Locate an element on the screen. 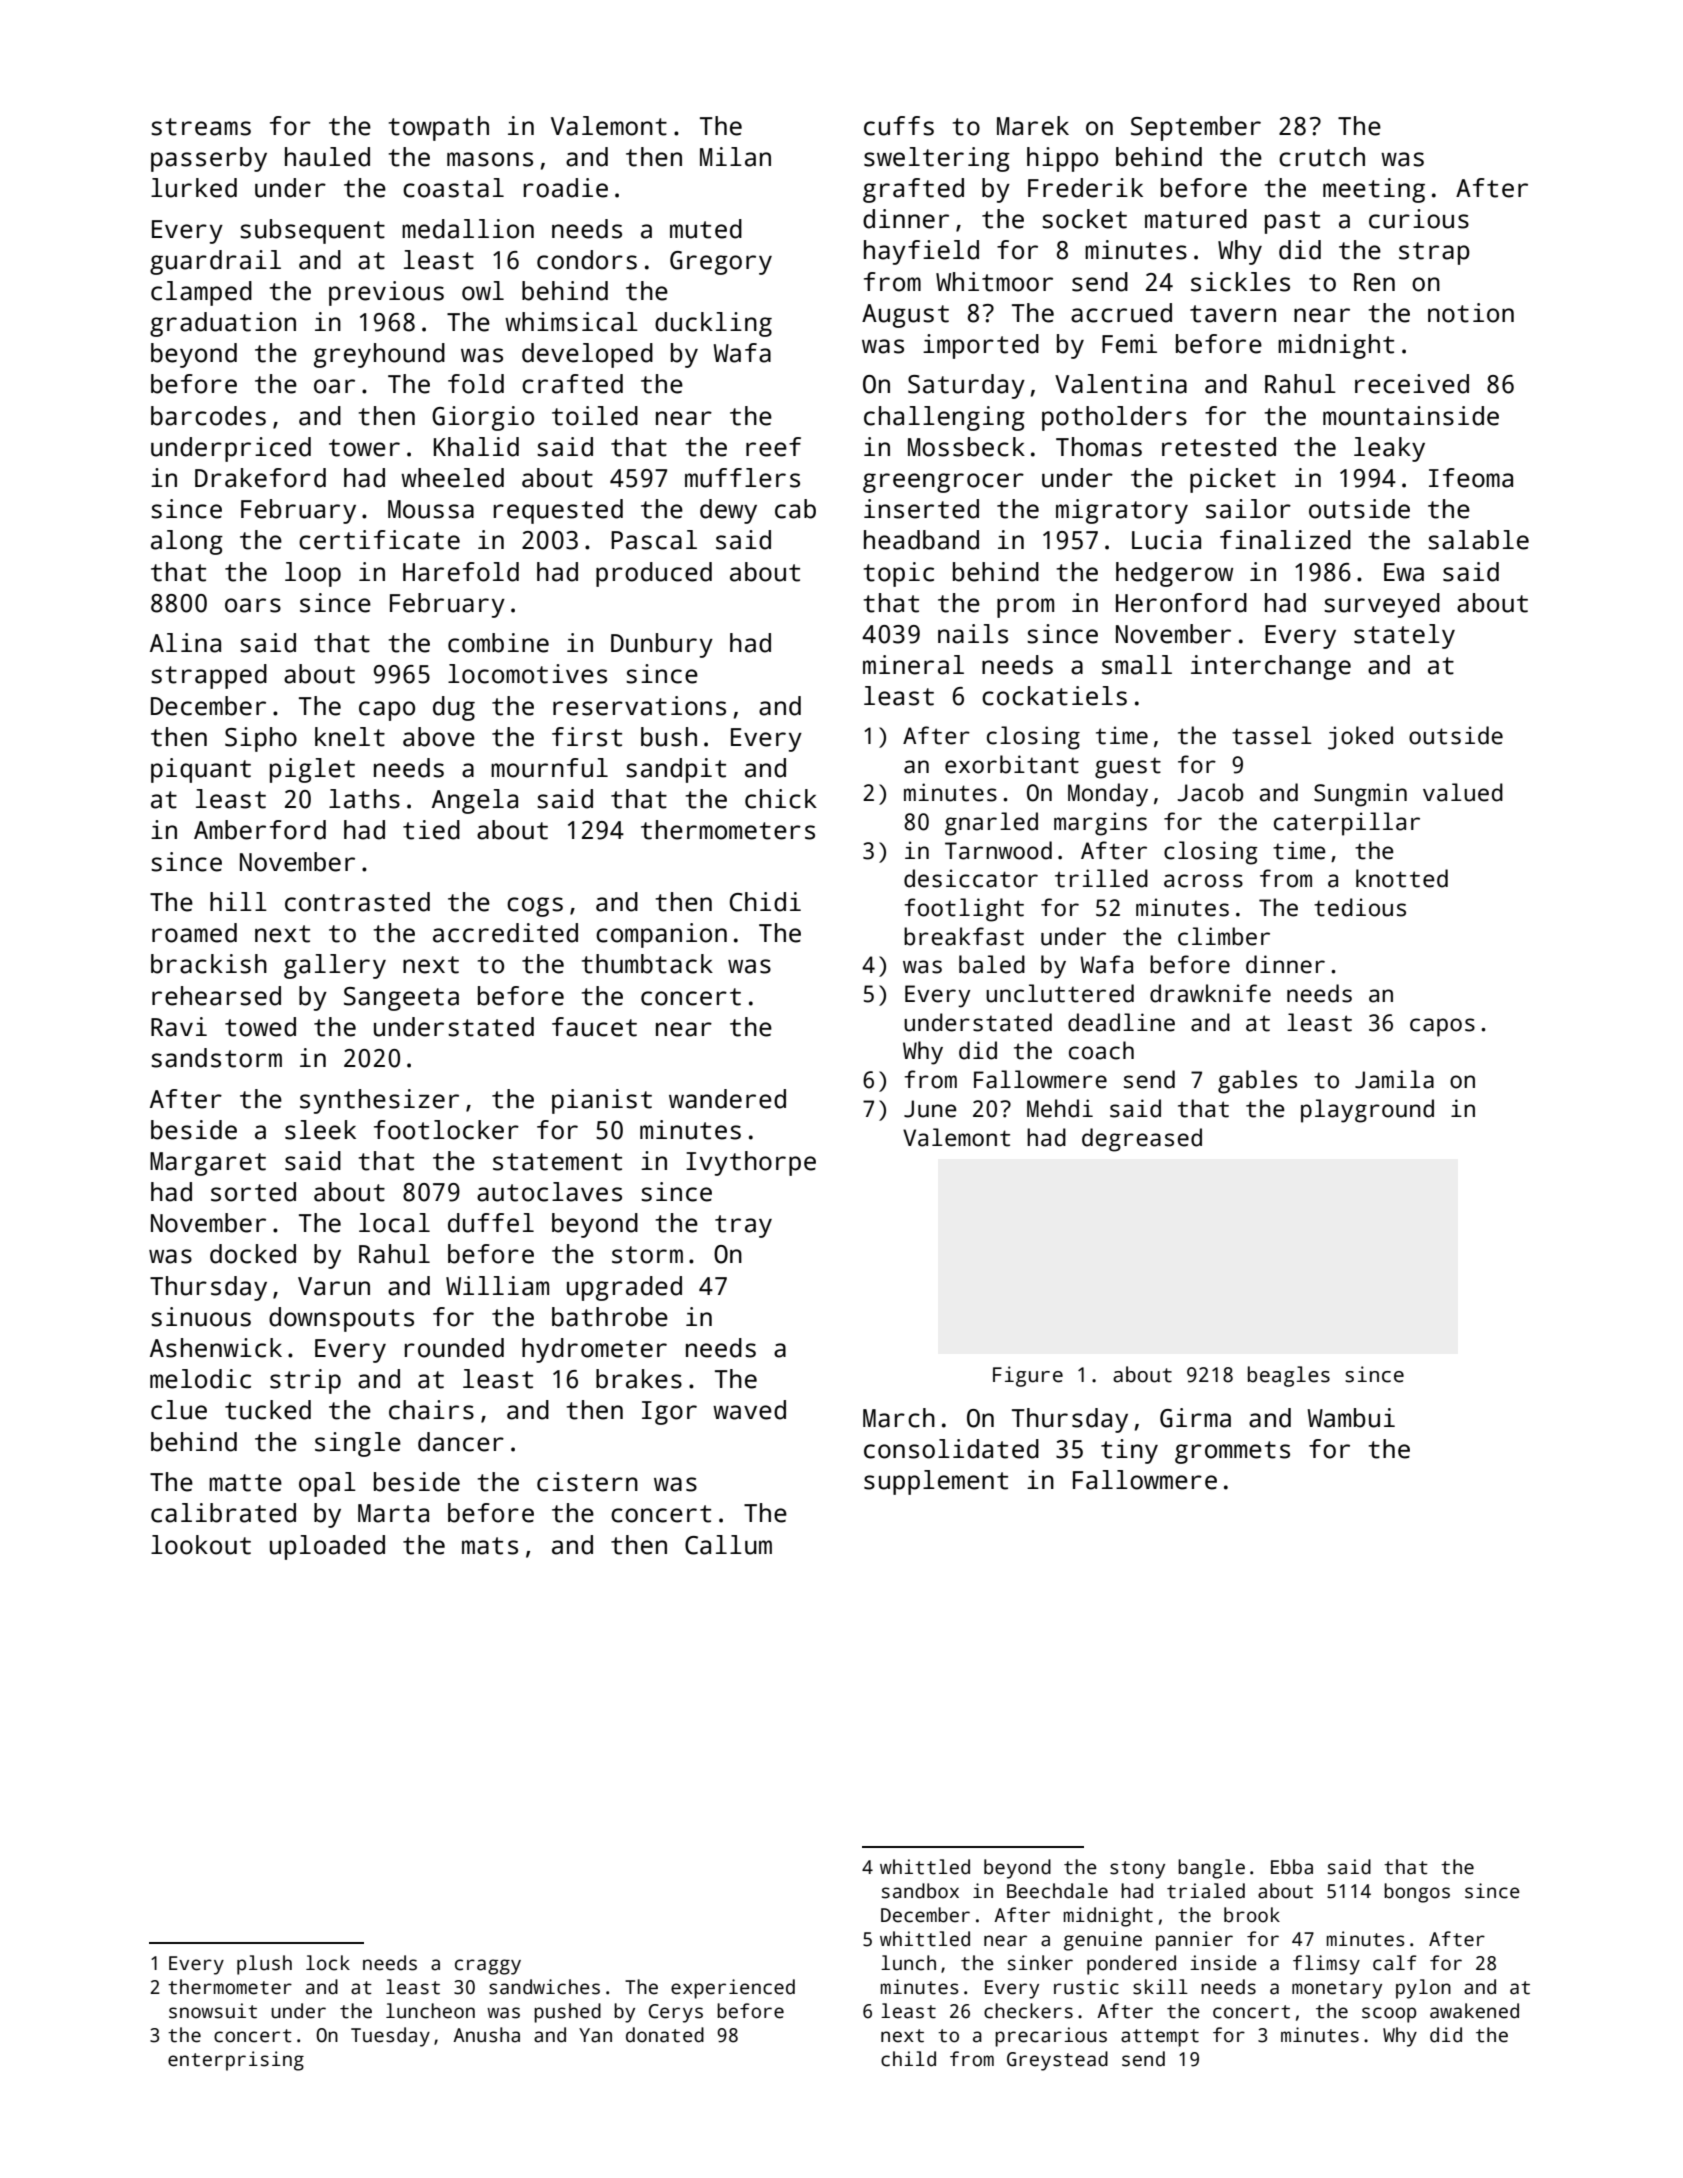 The width and height of the screenshot is (1683, 2178). single is located at coordinates (358, 1444).
